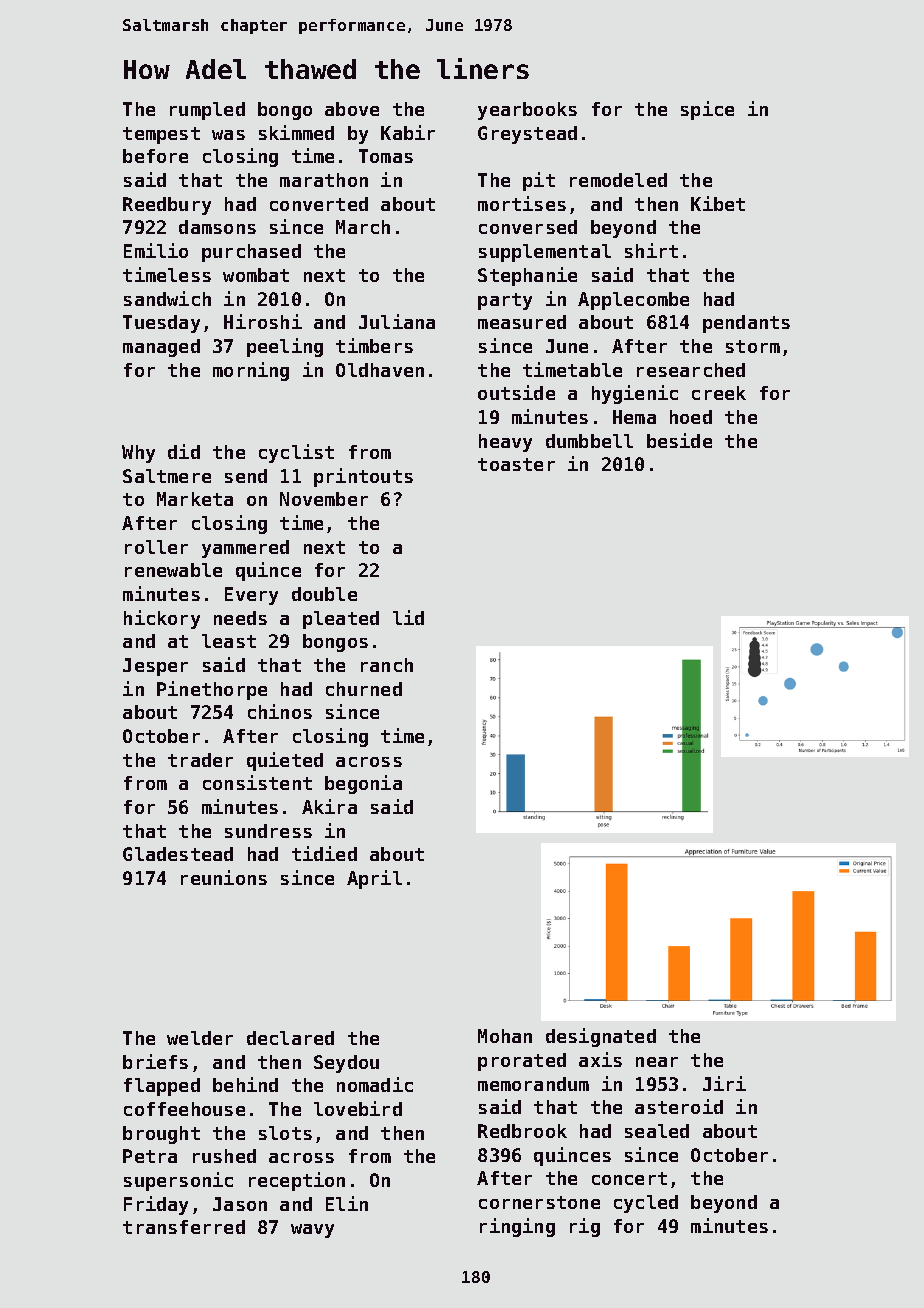  I want to click on toaster, so click(516, 464).
